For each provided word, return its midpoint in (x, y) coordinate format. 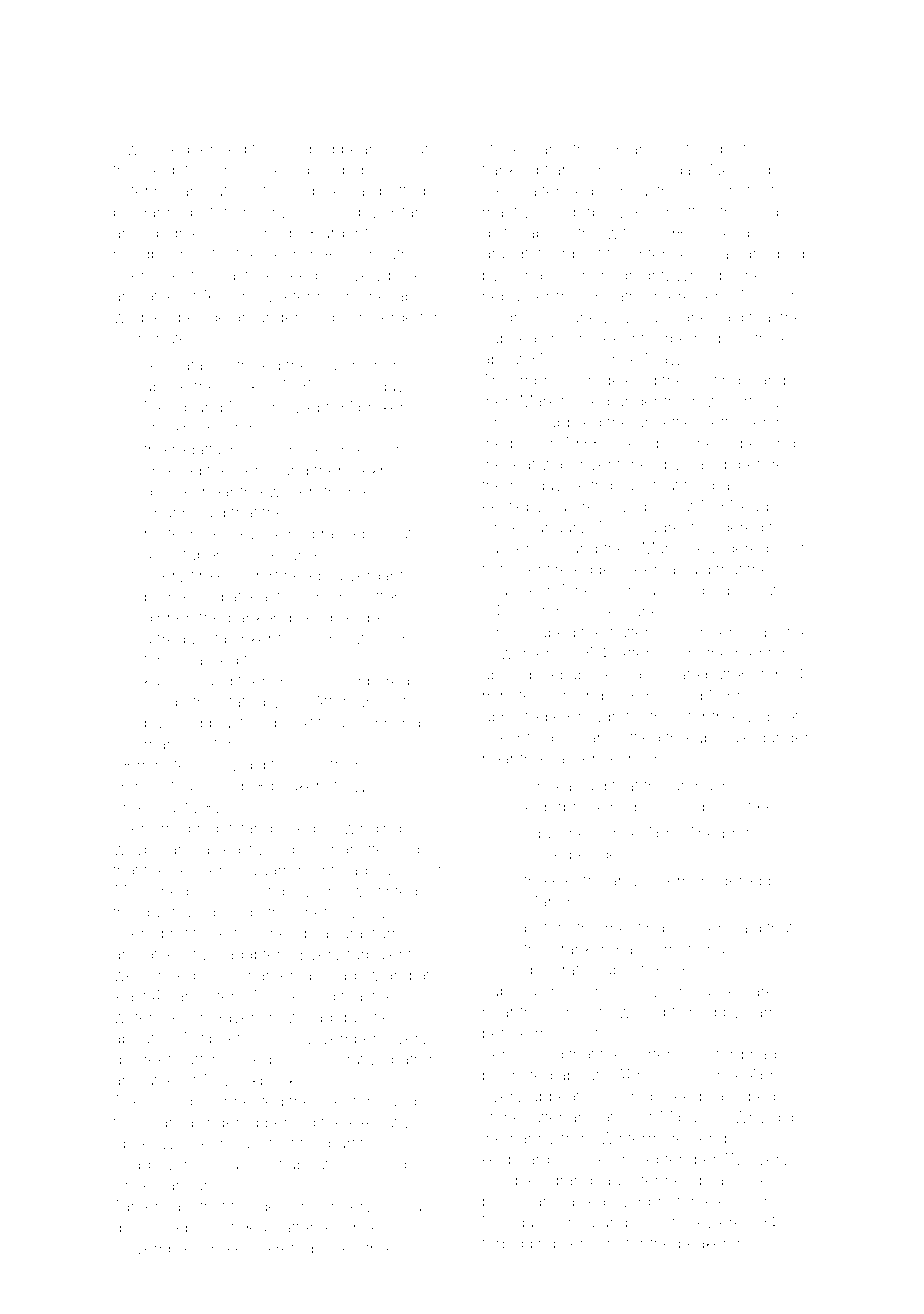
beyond (768, 445)
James (770, 1012)
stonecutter (523, 1117)
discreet (142, 1059)
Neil (724, 170)
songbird (580, 1014)
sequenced (205, 150)
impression (556, 381)
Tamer (136, 1206)
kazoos (170, 681)
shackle (510, 590)
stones (506, 149)
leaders (765, 506)
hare (759, 992)
